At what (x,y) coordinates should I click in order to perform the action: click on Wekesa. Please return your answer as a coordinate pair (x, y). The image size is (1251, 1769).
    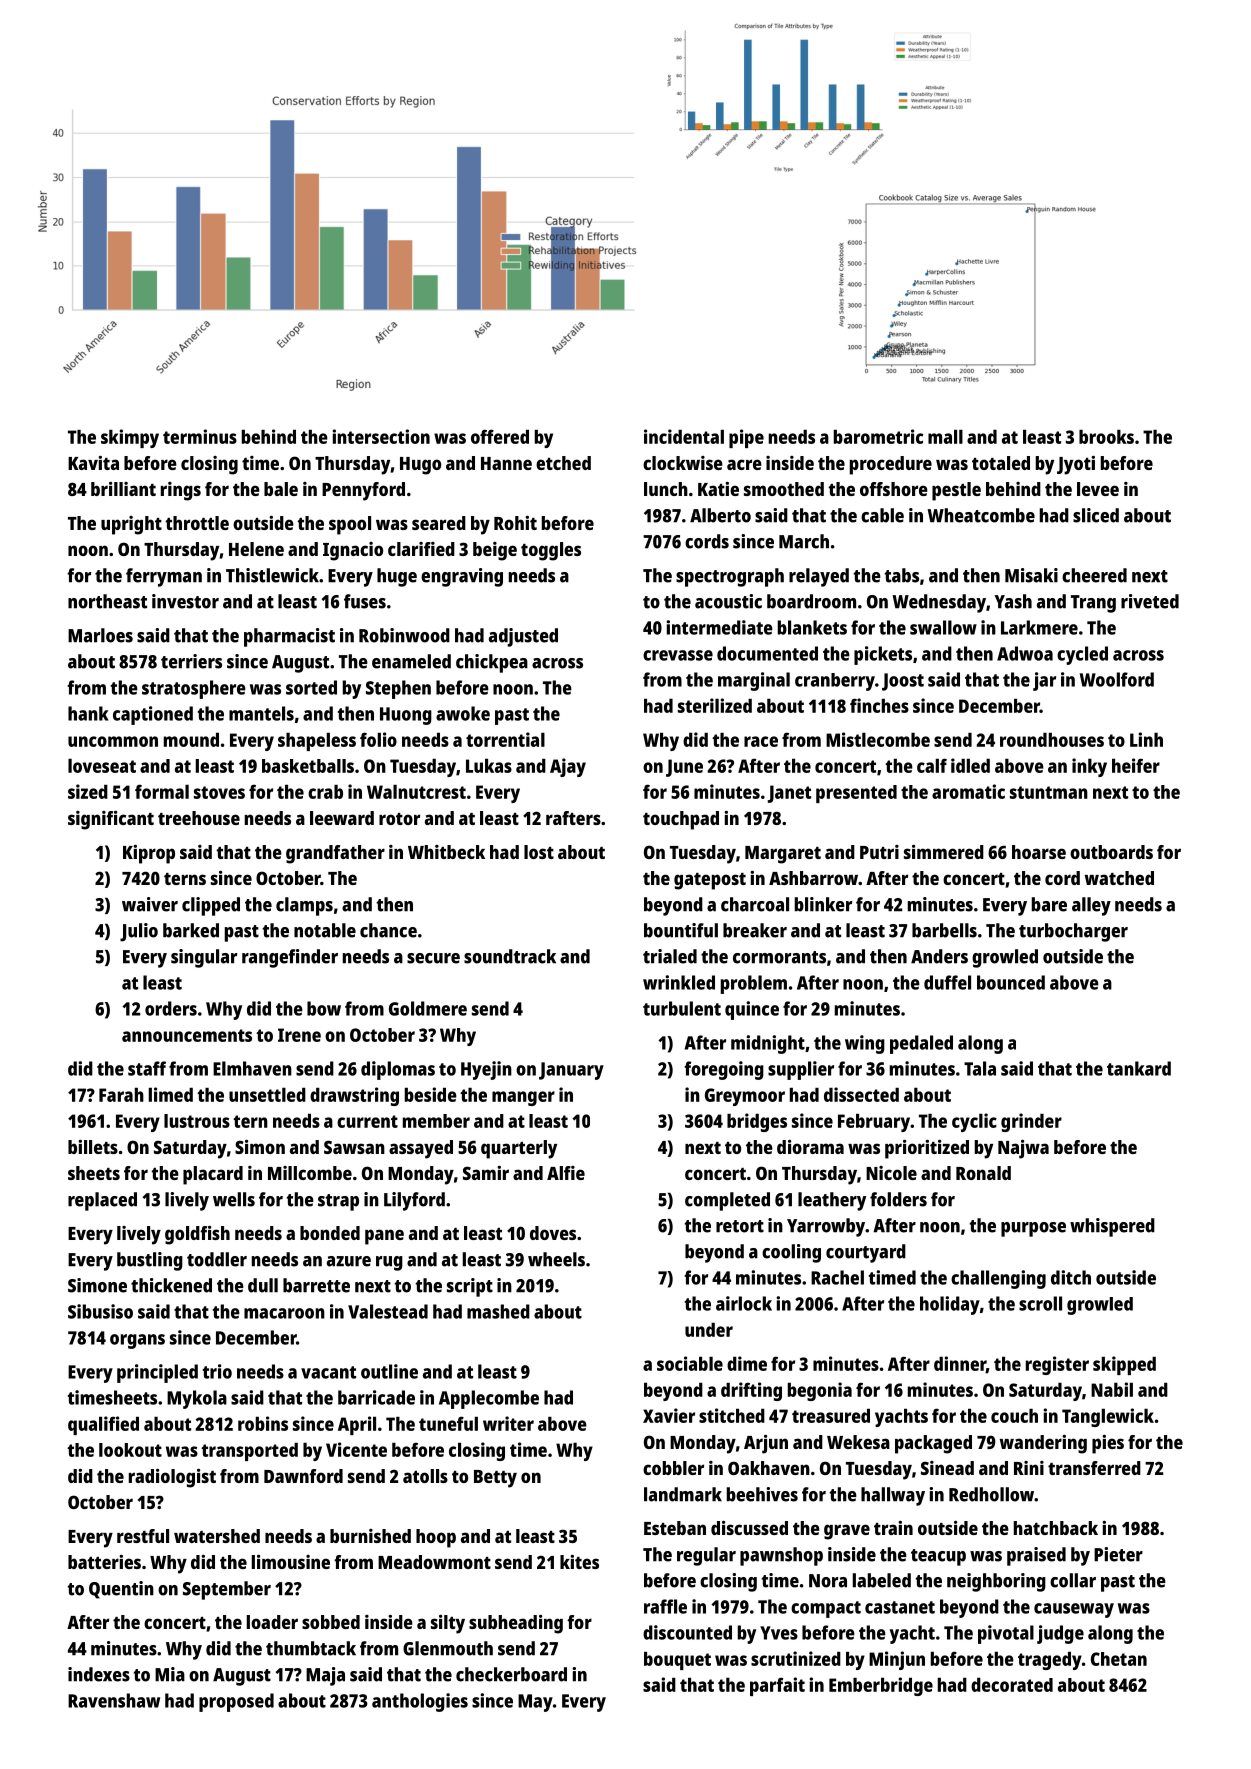
    Looking at the image, I should click on (858, 1442).
